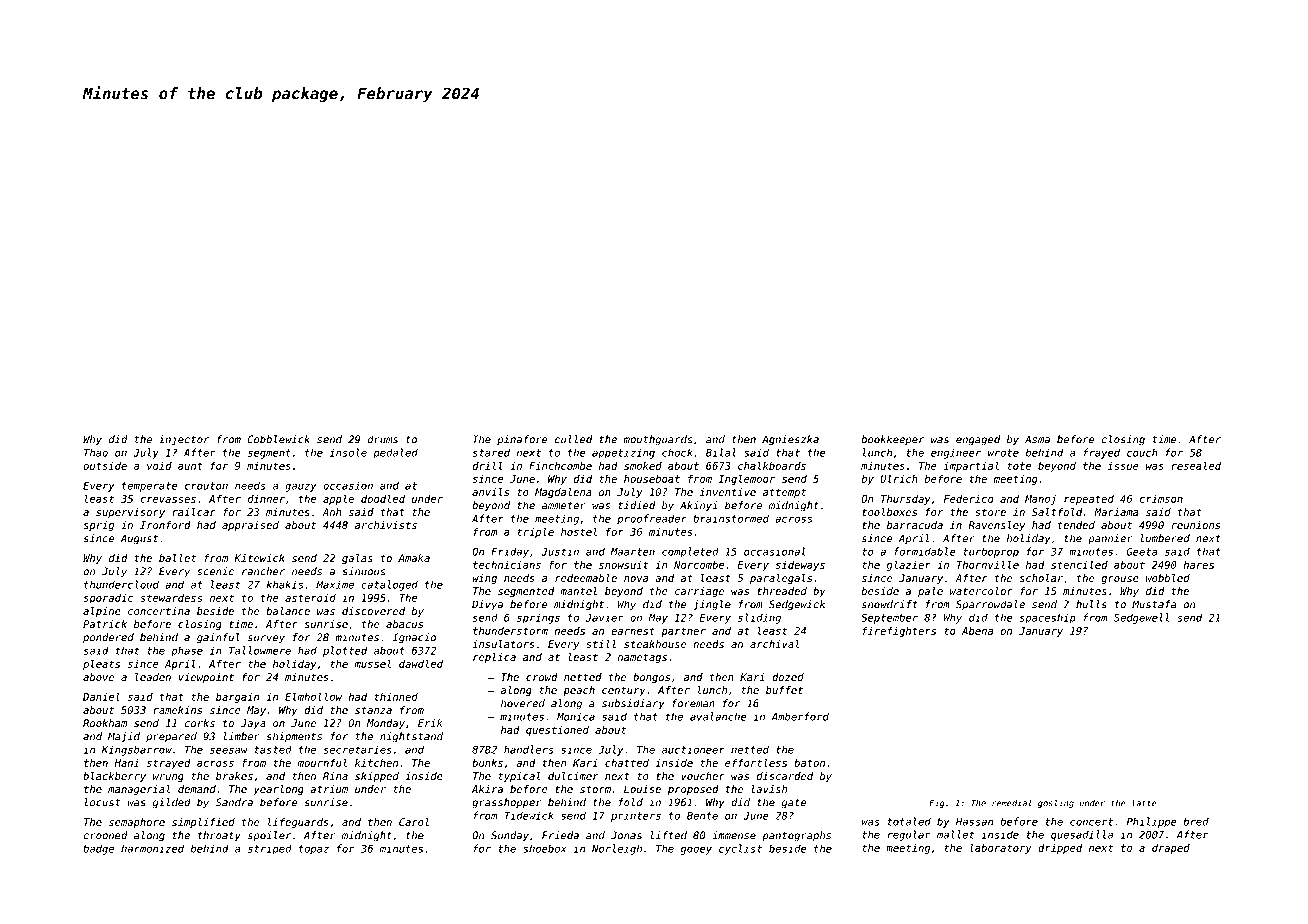 The image size is (1308, 924). Describe the element at coordinates (1199, 565) in the page. I see `hares` at that location.
